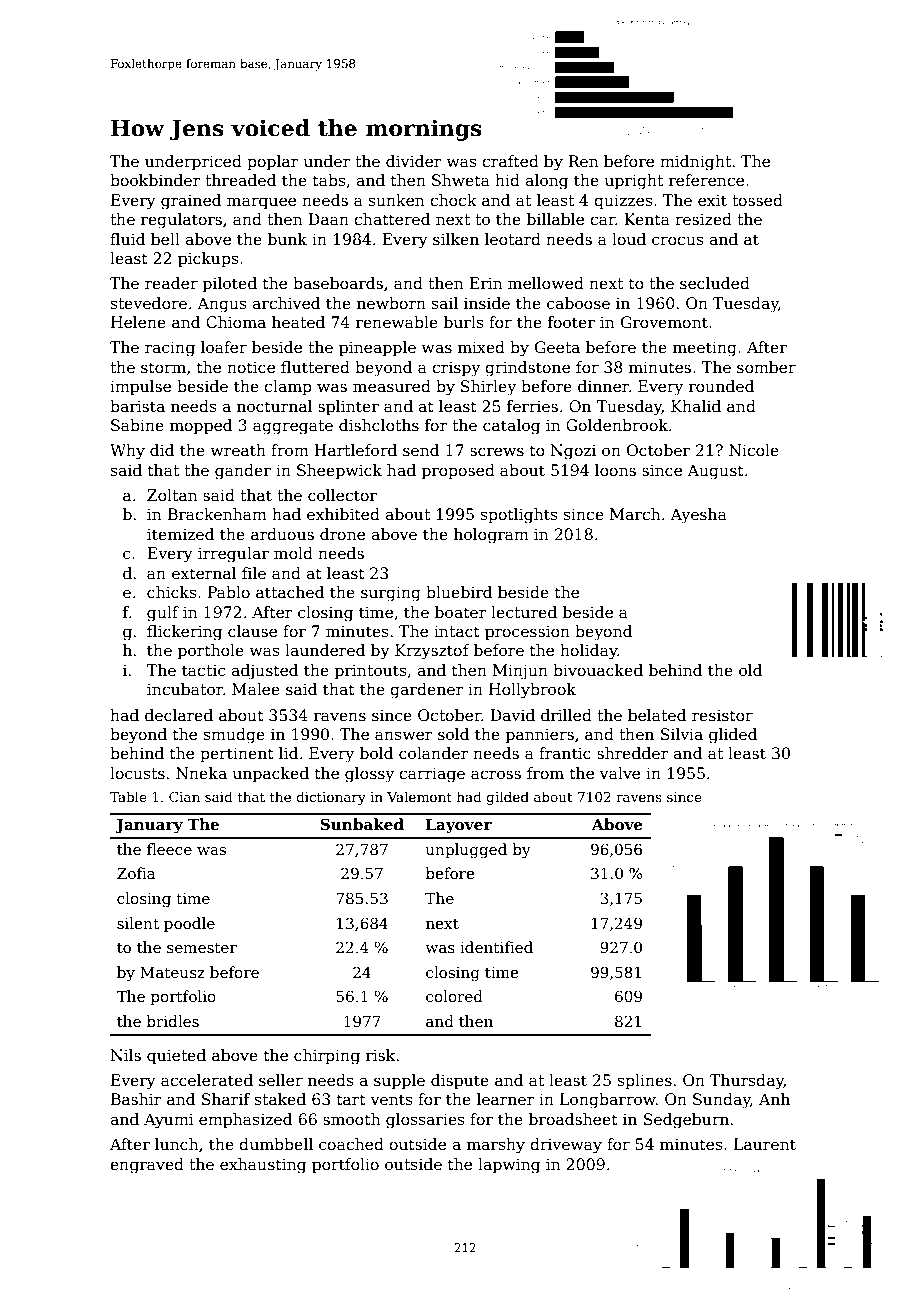 This document has height=1316, width=908. I want to click on poplar, so click(273, 162).
